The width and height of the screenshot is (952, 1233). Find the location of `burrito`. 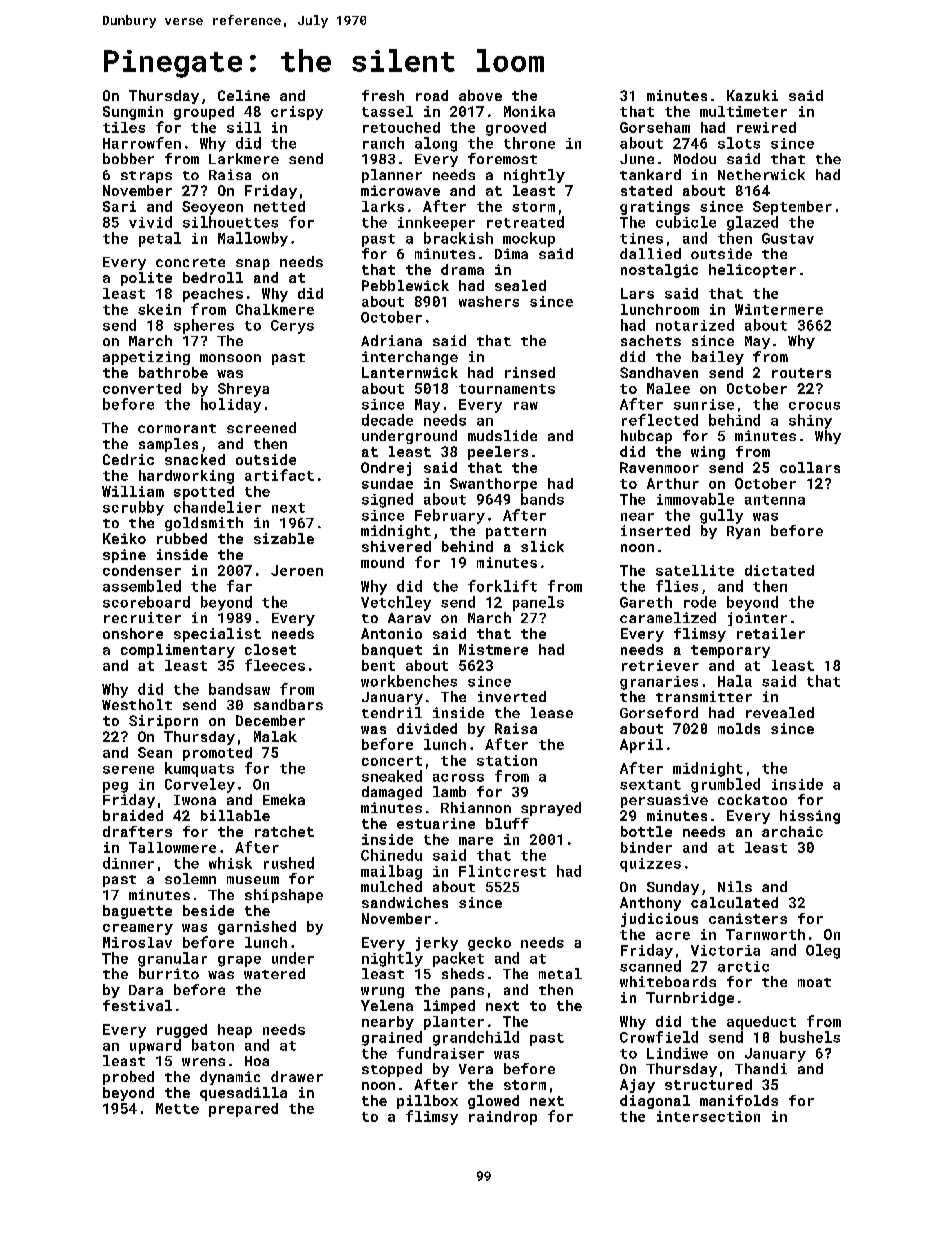

burrito is located at coordinates (169, 973).
